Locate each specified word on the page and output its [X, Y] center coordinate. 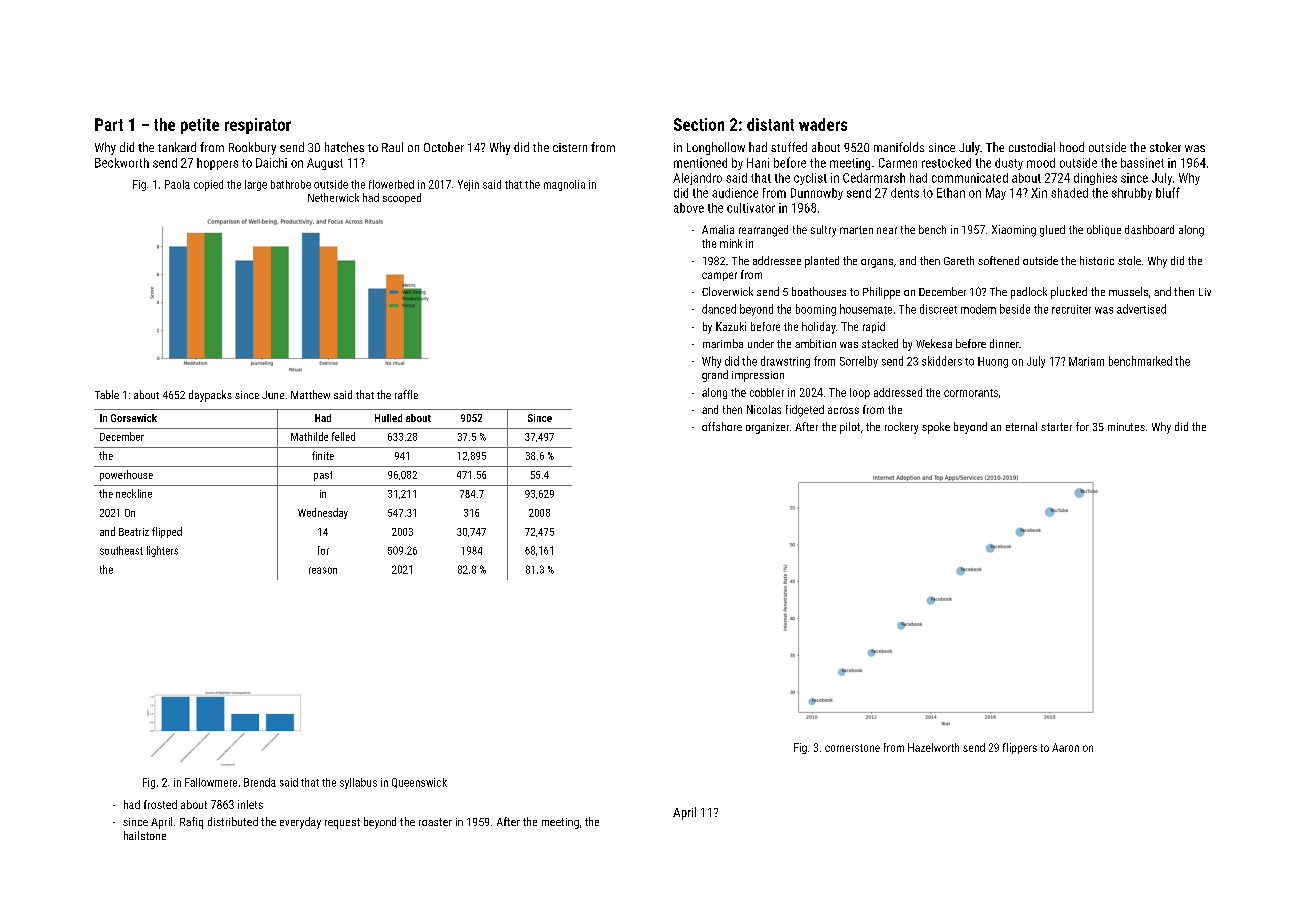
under [761, 343]
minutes [1126, 427]
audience [735, 193]
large [256, 185]
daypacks [210, 396]
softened [998, 260]
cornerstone [852, 748]
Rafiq [191, 823]
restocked [946, 163]
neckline [134, 493]
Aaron [1065, 747]
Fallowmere [211, 782]
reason [323, 570]
